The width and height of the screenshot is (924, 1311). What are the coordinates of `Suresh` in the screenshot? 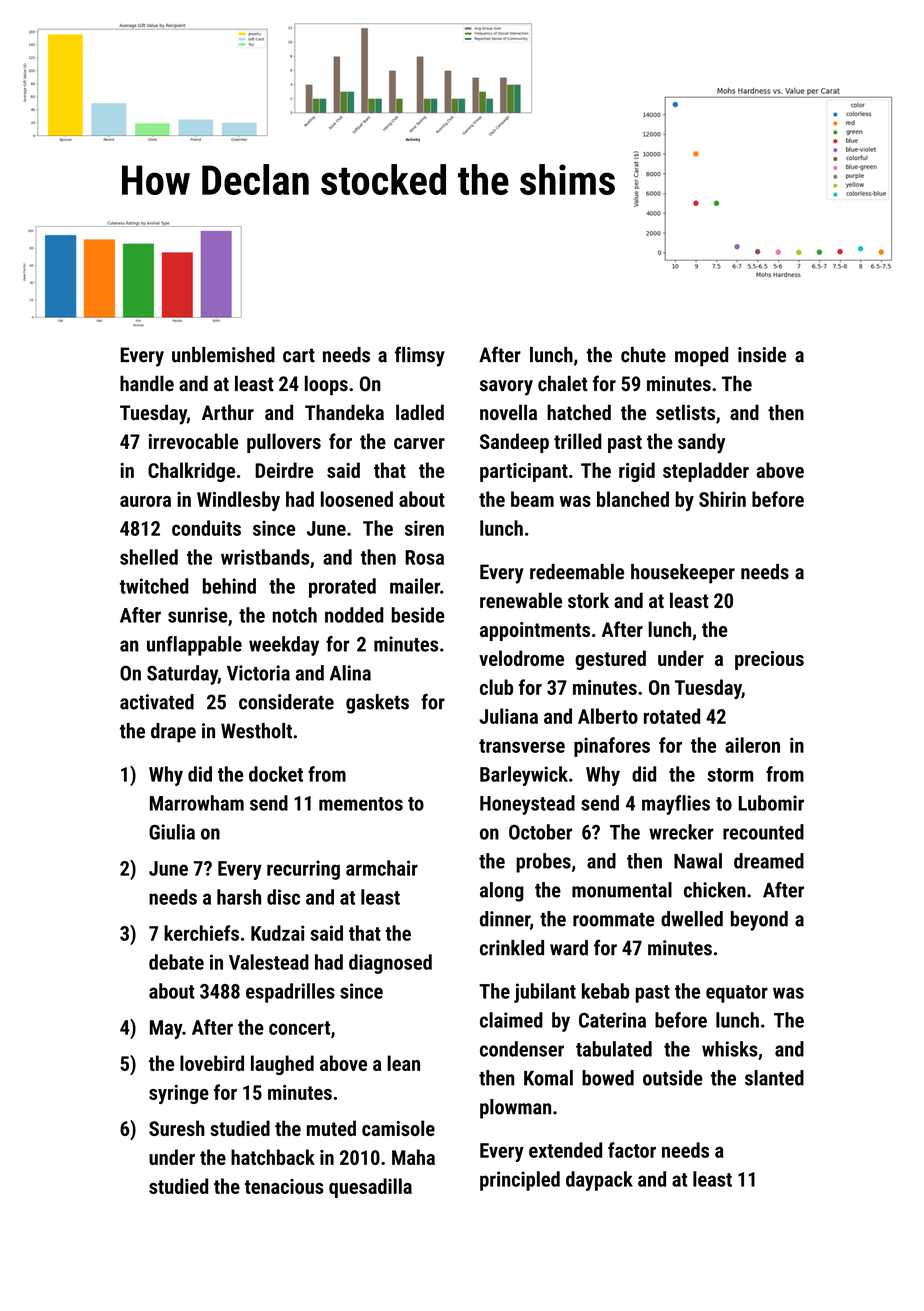 It's located at (177, 1128).
